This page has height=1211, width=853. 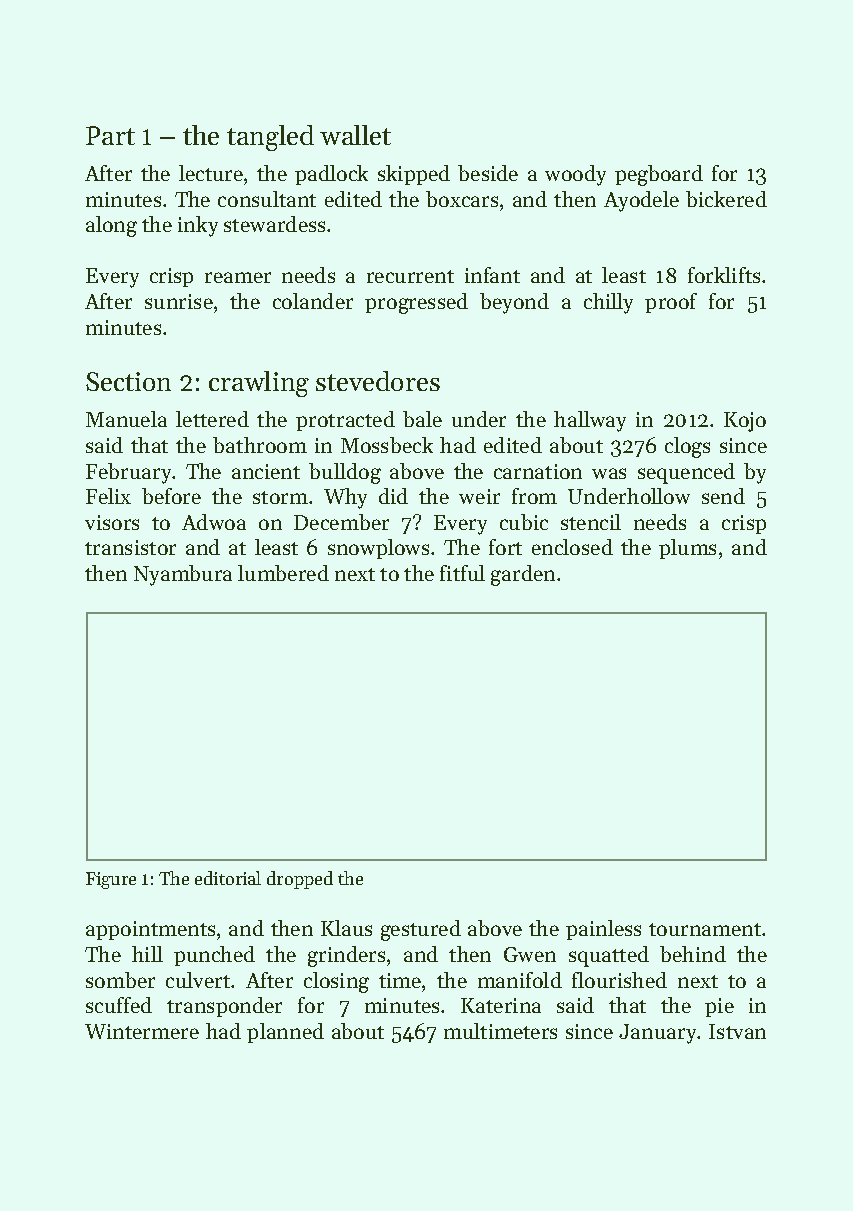 I want to click on dropped, so click(x=300, y=880).
